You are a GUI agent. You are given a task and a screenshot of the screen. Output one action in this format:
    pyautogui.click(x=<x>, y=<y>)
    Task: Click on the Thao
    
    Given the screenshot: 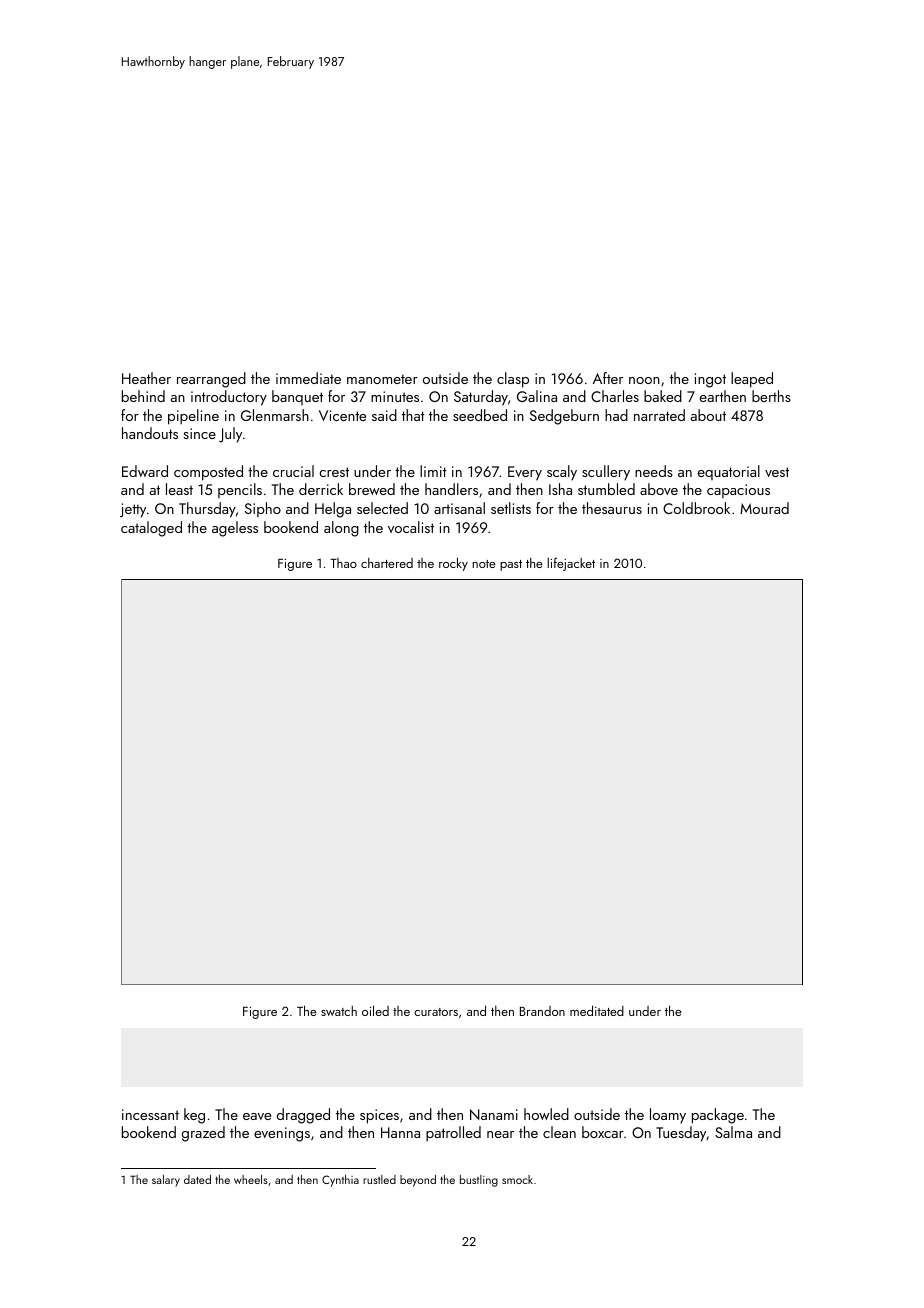 What is the action you would take?
    pyautogui.click(x=343, y=563)
